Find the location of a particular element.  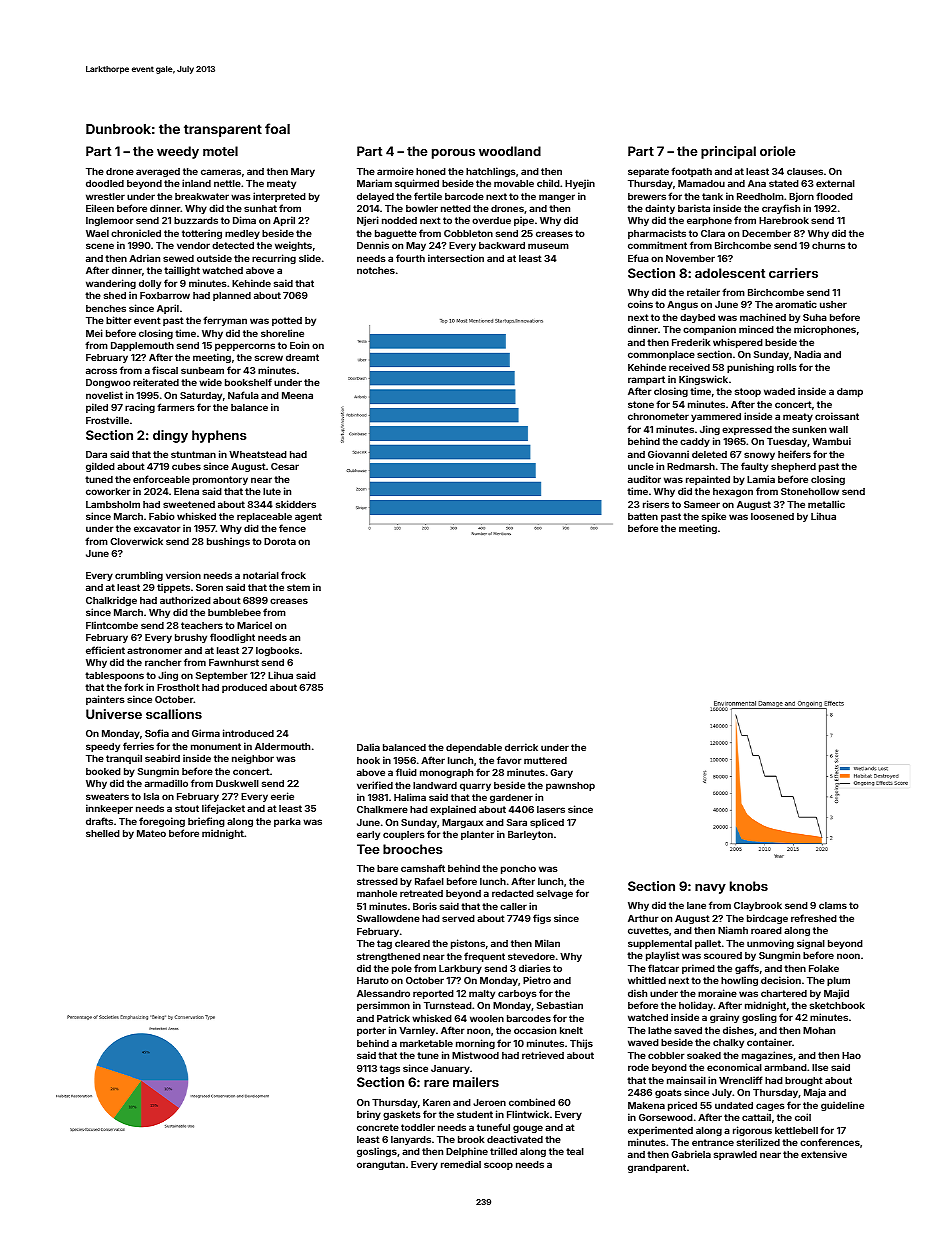

occasion is located at coordinates (535, 1030).
